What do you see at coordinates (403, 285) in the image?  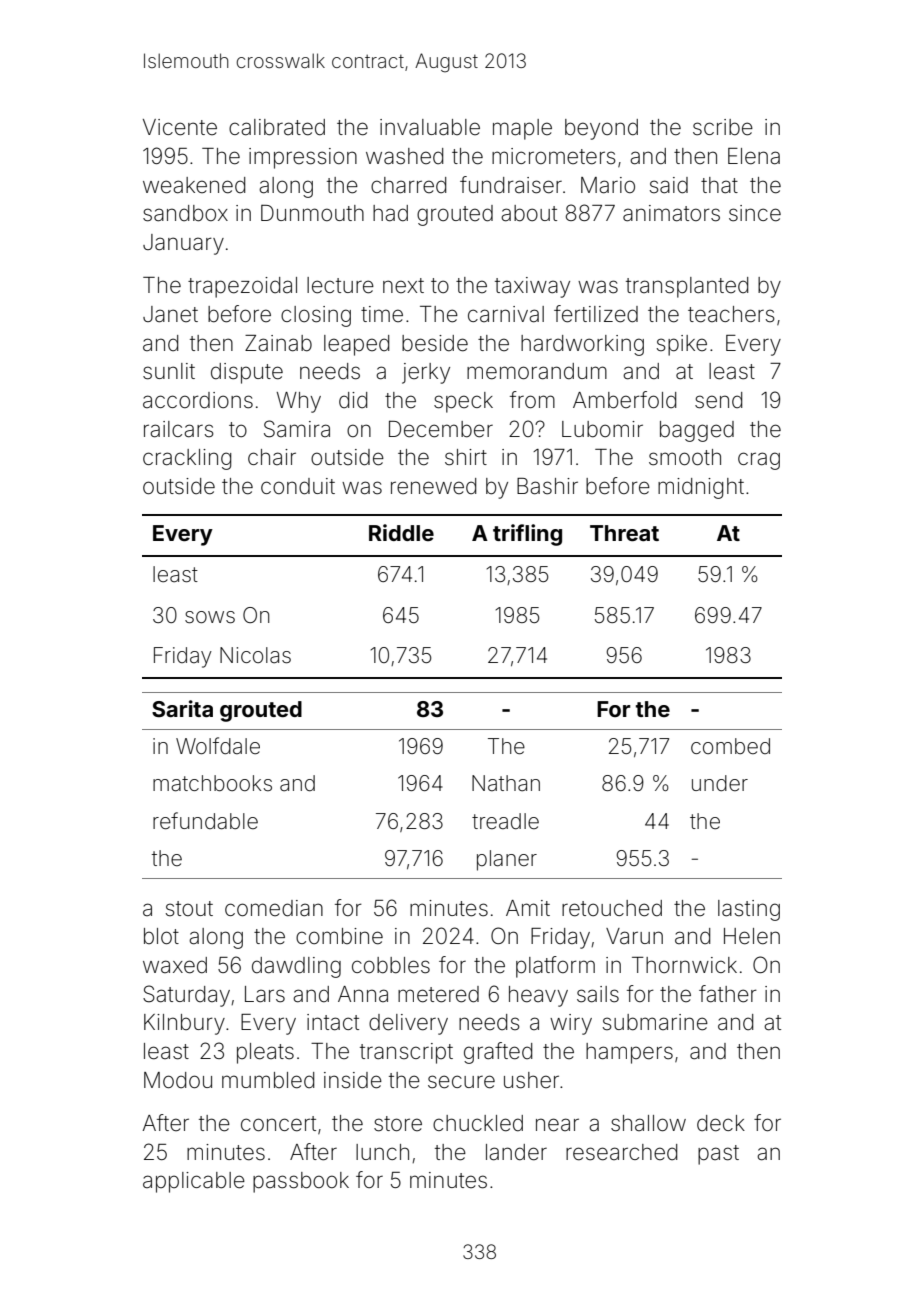 I see `next` at bounding box center [403, 285].
